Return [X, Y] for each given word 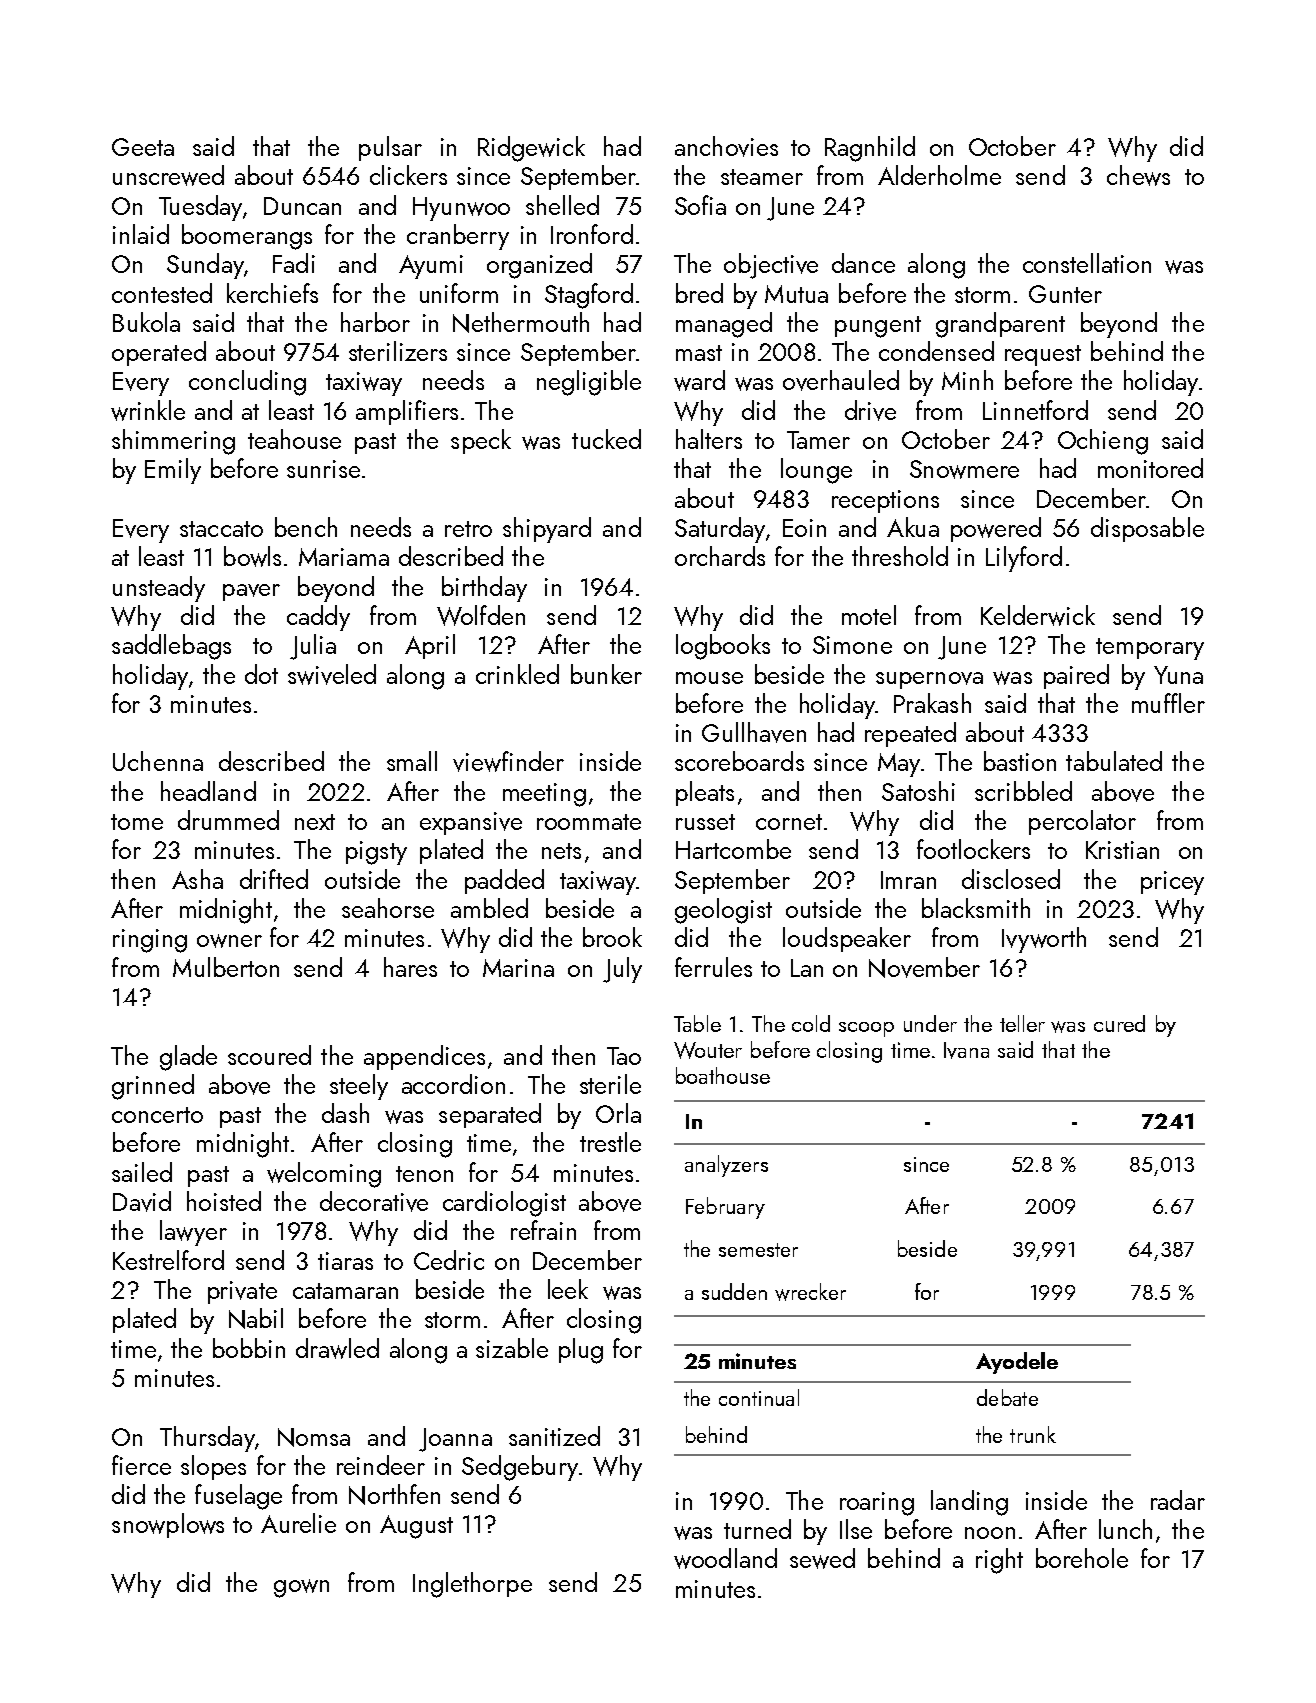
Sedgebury [520, 1468]
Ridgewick [531, 149]
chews [1138, 175]
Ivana [966, 1050]
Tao [624, 1056]
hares [410, 967]
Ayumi [431, 267]
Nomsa [314, 1437]
